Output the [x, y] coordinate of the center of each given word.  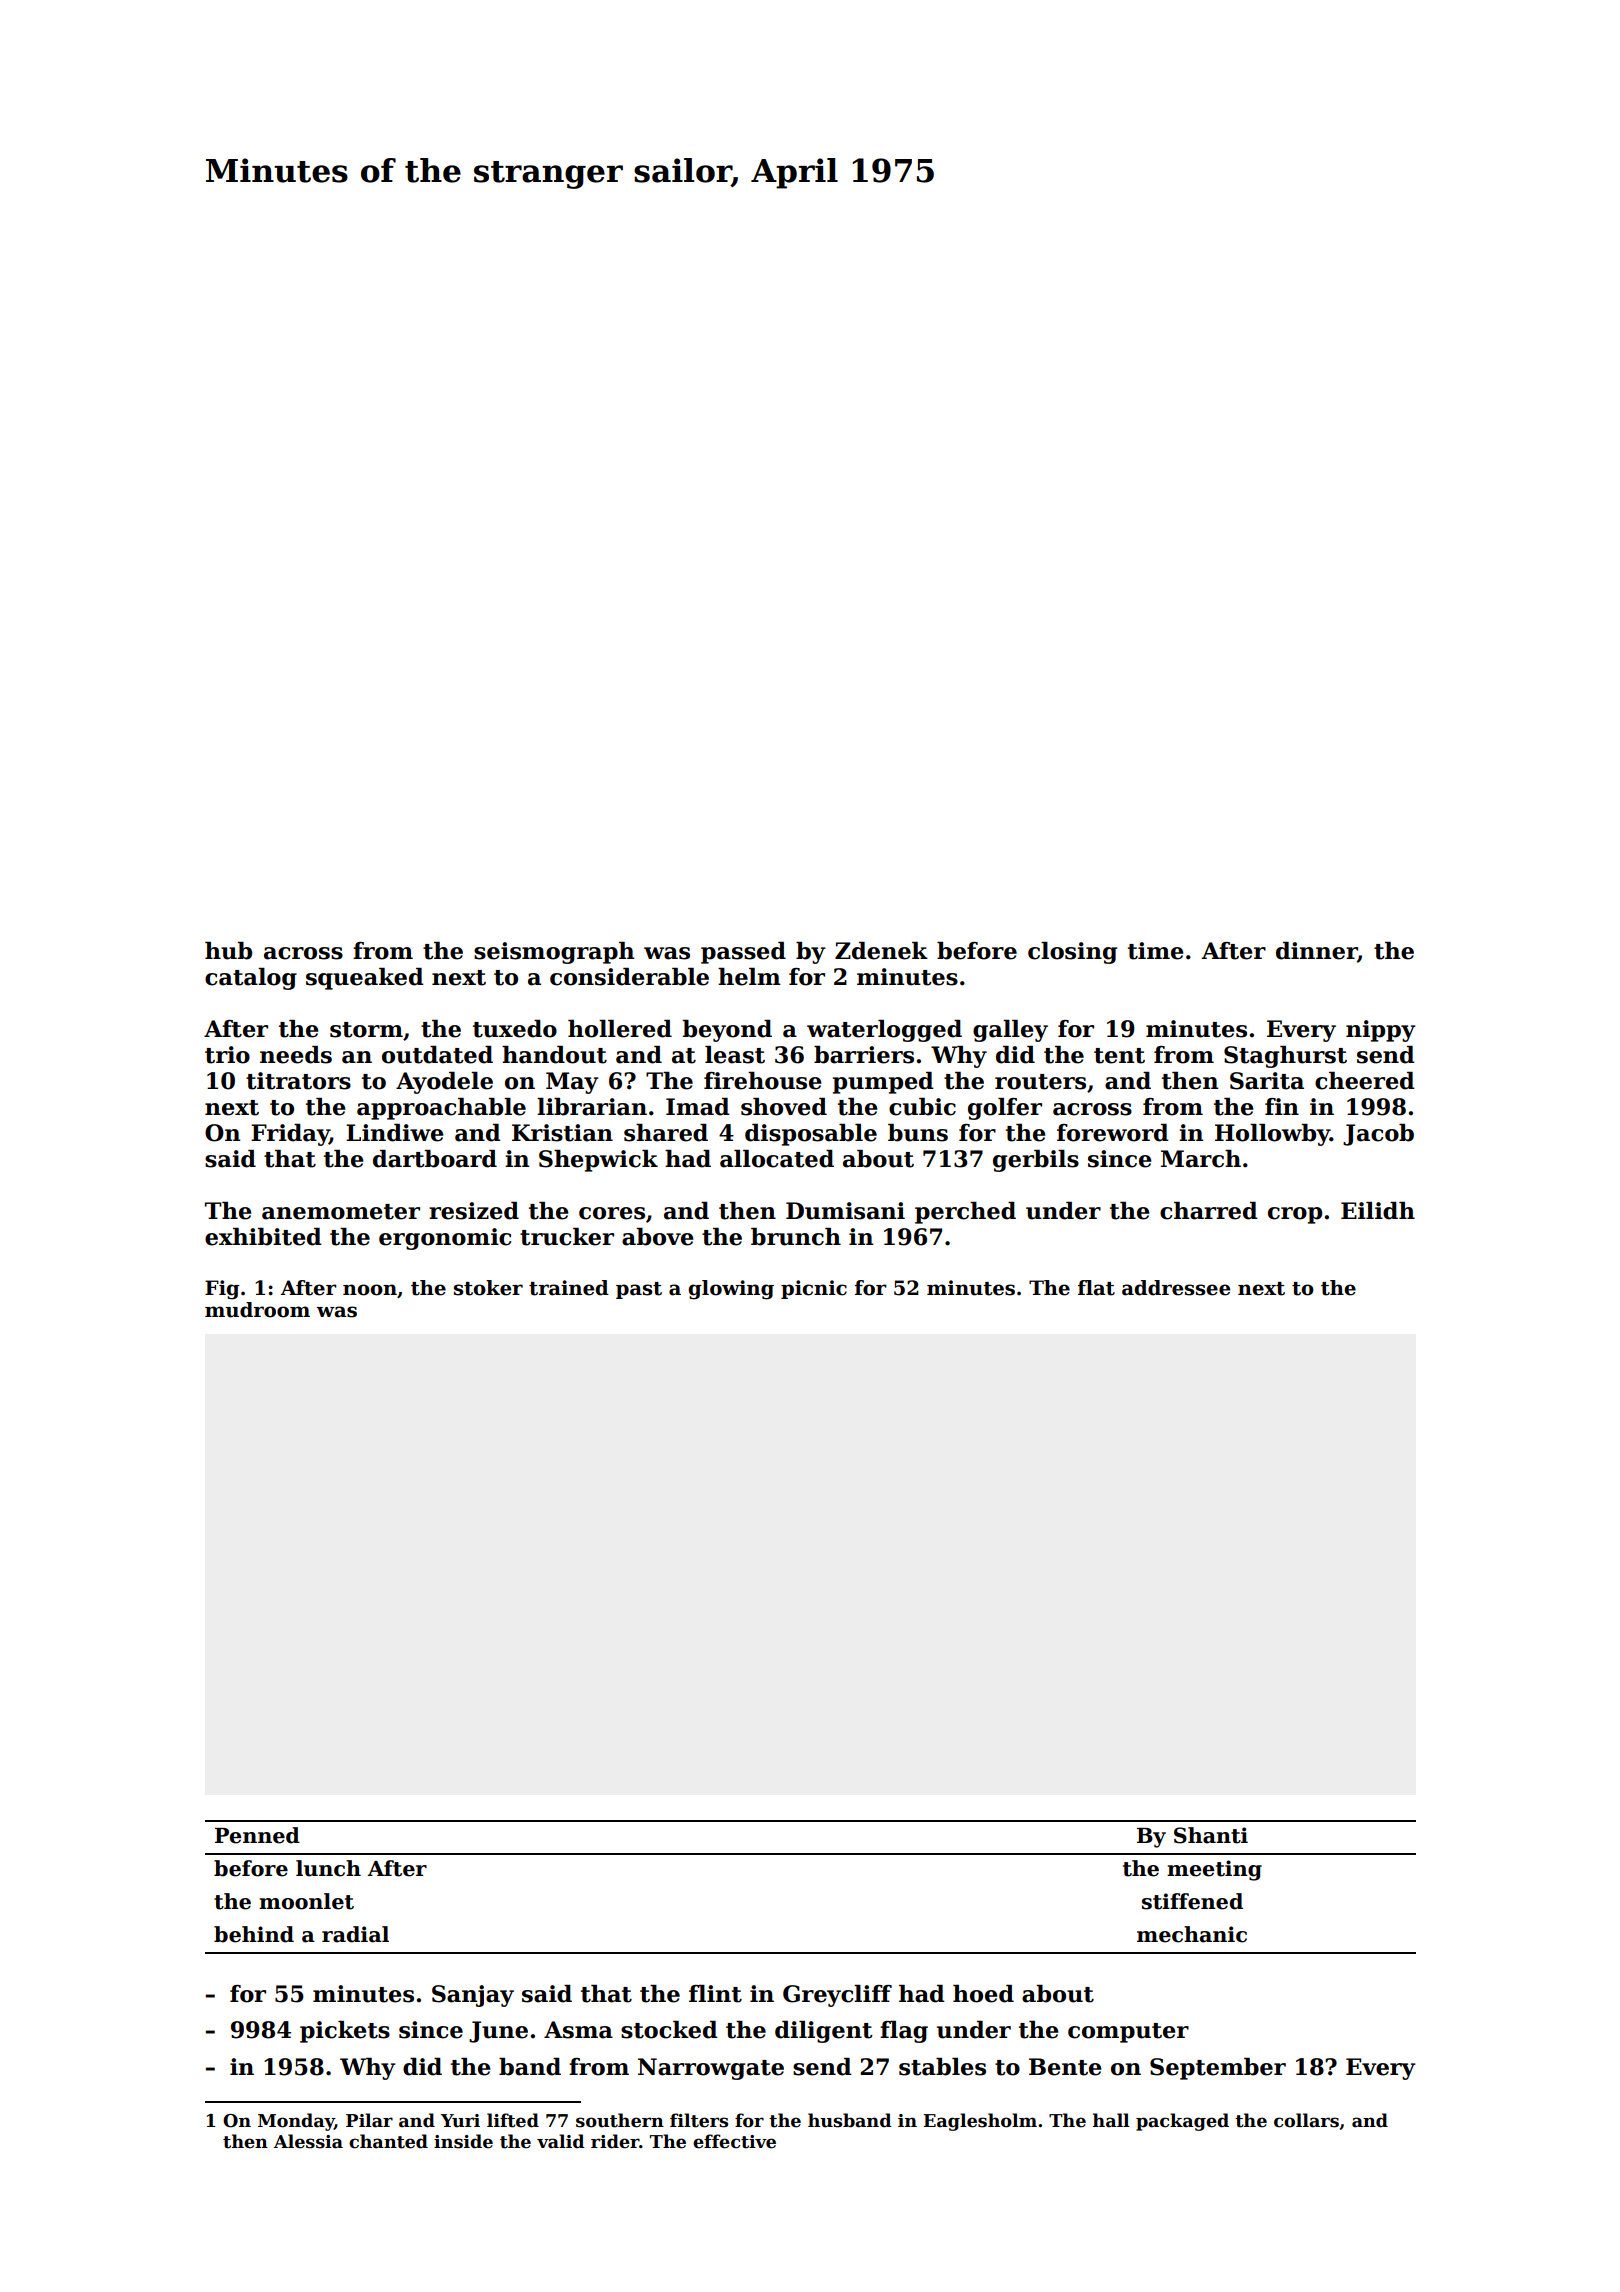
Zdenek [881, 951]
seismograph [554, 953]
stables [942, 2067]
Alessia [308, 2141]
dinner [1316, 951]
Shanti [1211, 1835]
